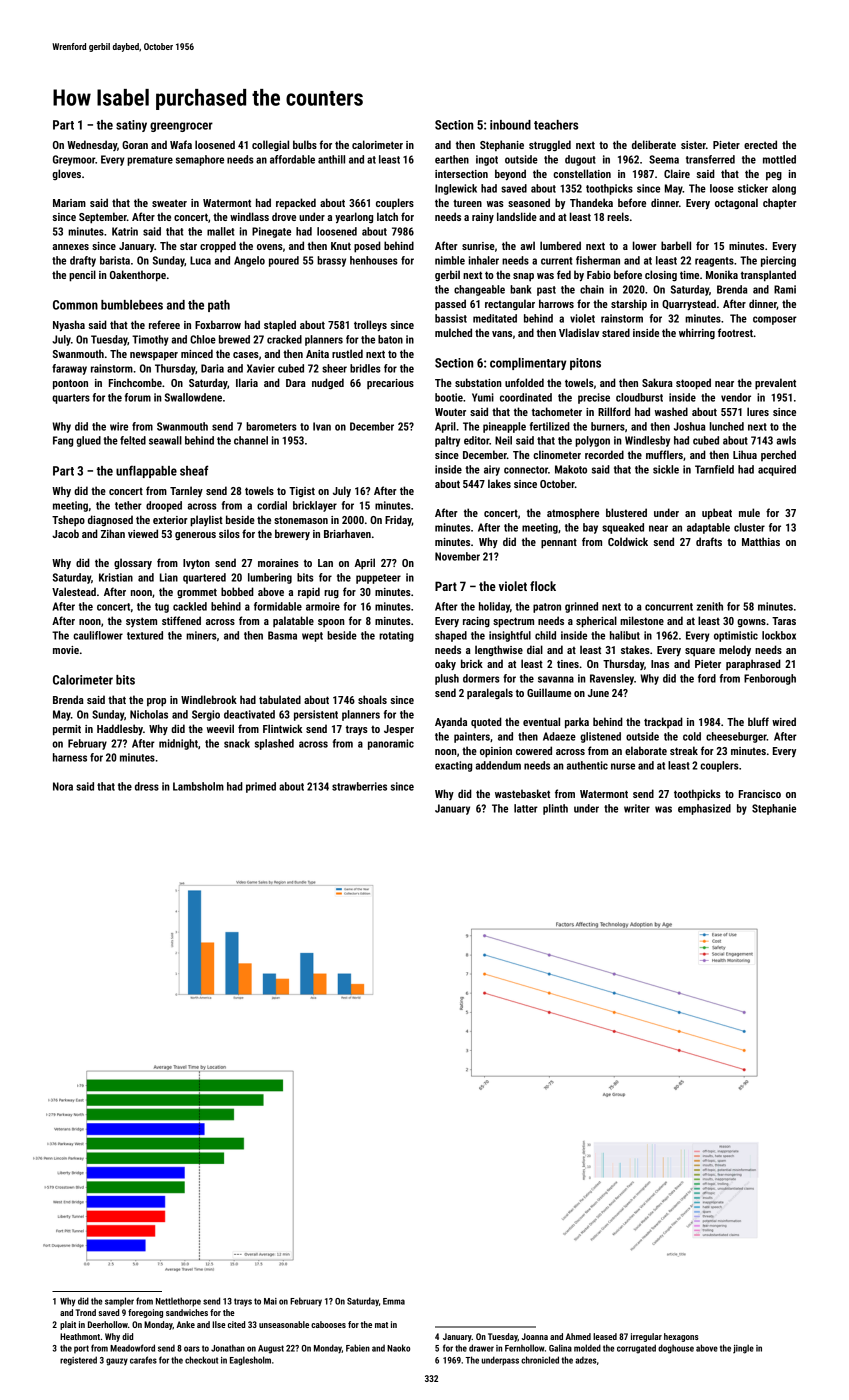  Describe the element at coordinates (637, 808) in the image. I see `writer` at that location.
